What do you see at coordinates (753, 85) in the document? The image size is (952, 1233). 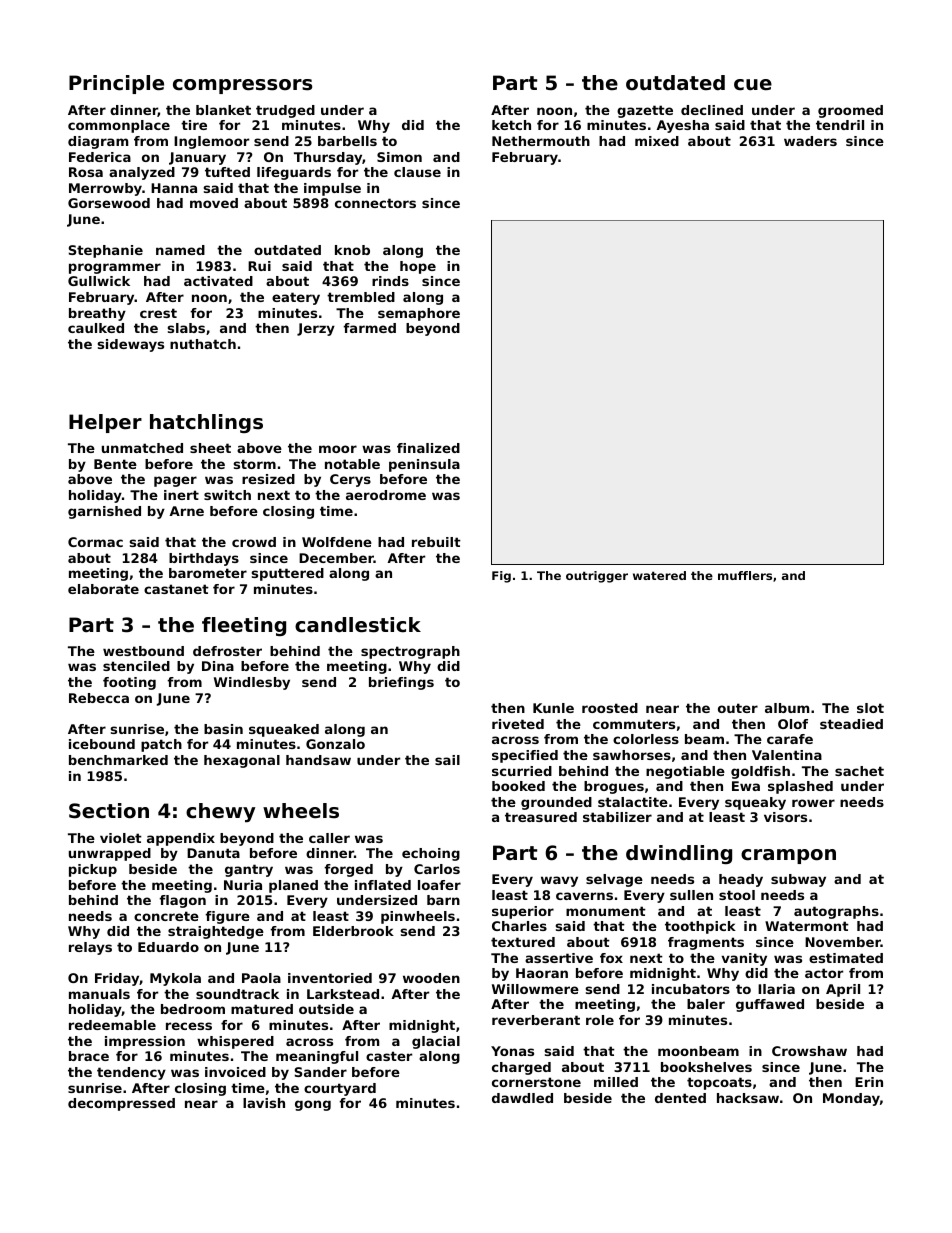 I see `cue` at bounding box center [753, 85].
